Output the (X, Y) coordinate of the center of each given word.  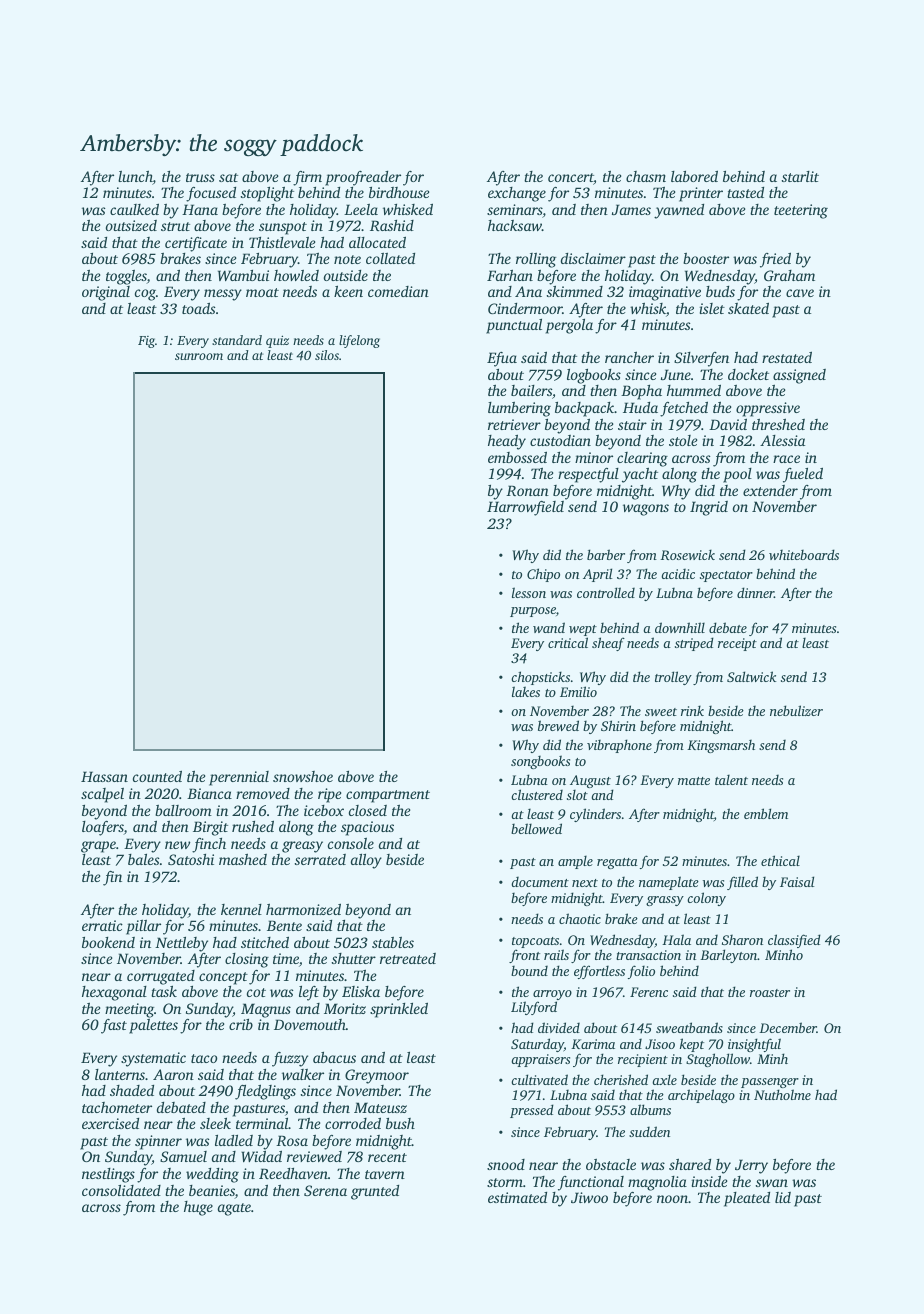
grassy (665, 901)
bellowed (536, 828)
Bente (284, 925)
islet (712, 308)
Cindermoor (525, 308)
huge (198, 1208)
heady (507, 442)
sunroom (199, 356)
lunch (135, 178)
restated (787, 357)
